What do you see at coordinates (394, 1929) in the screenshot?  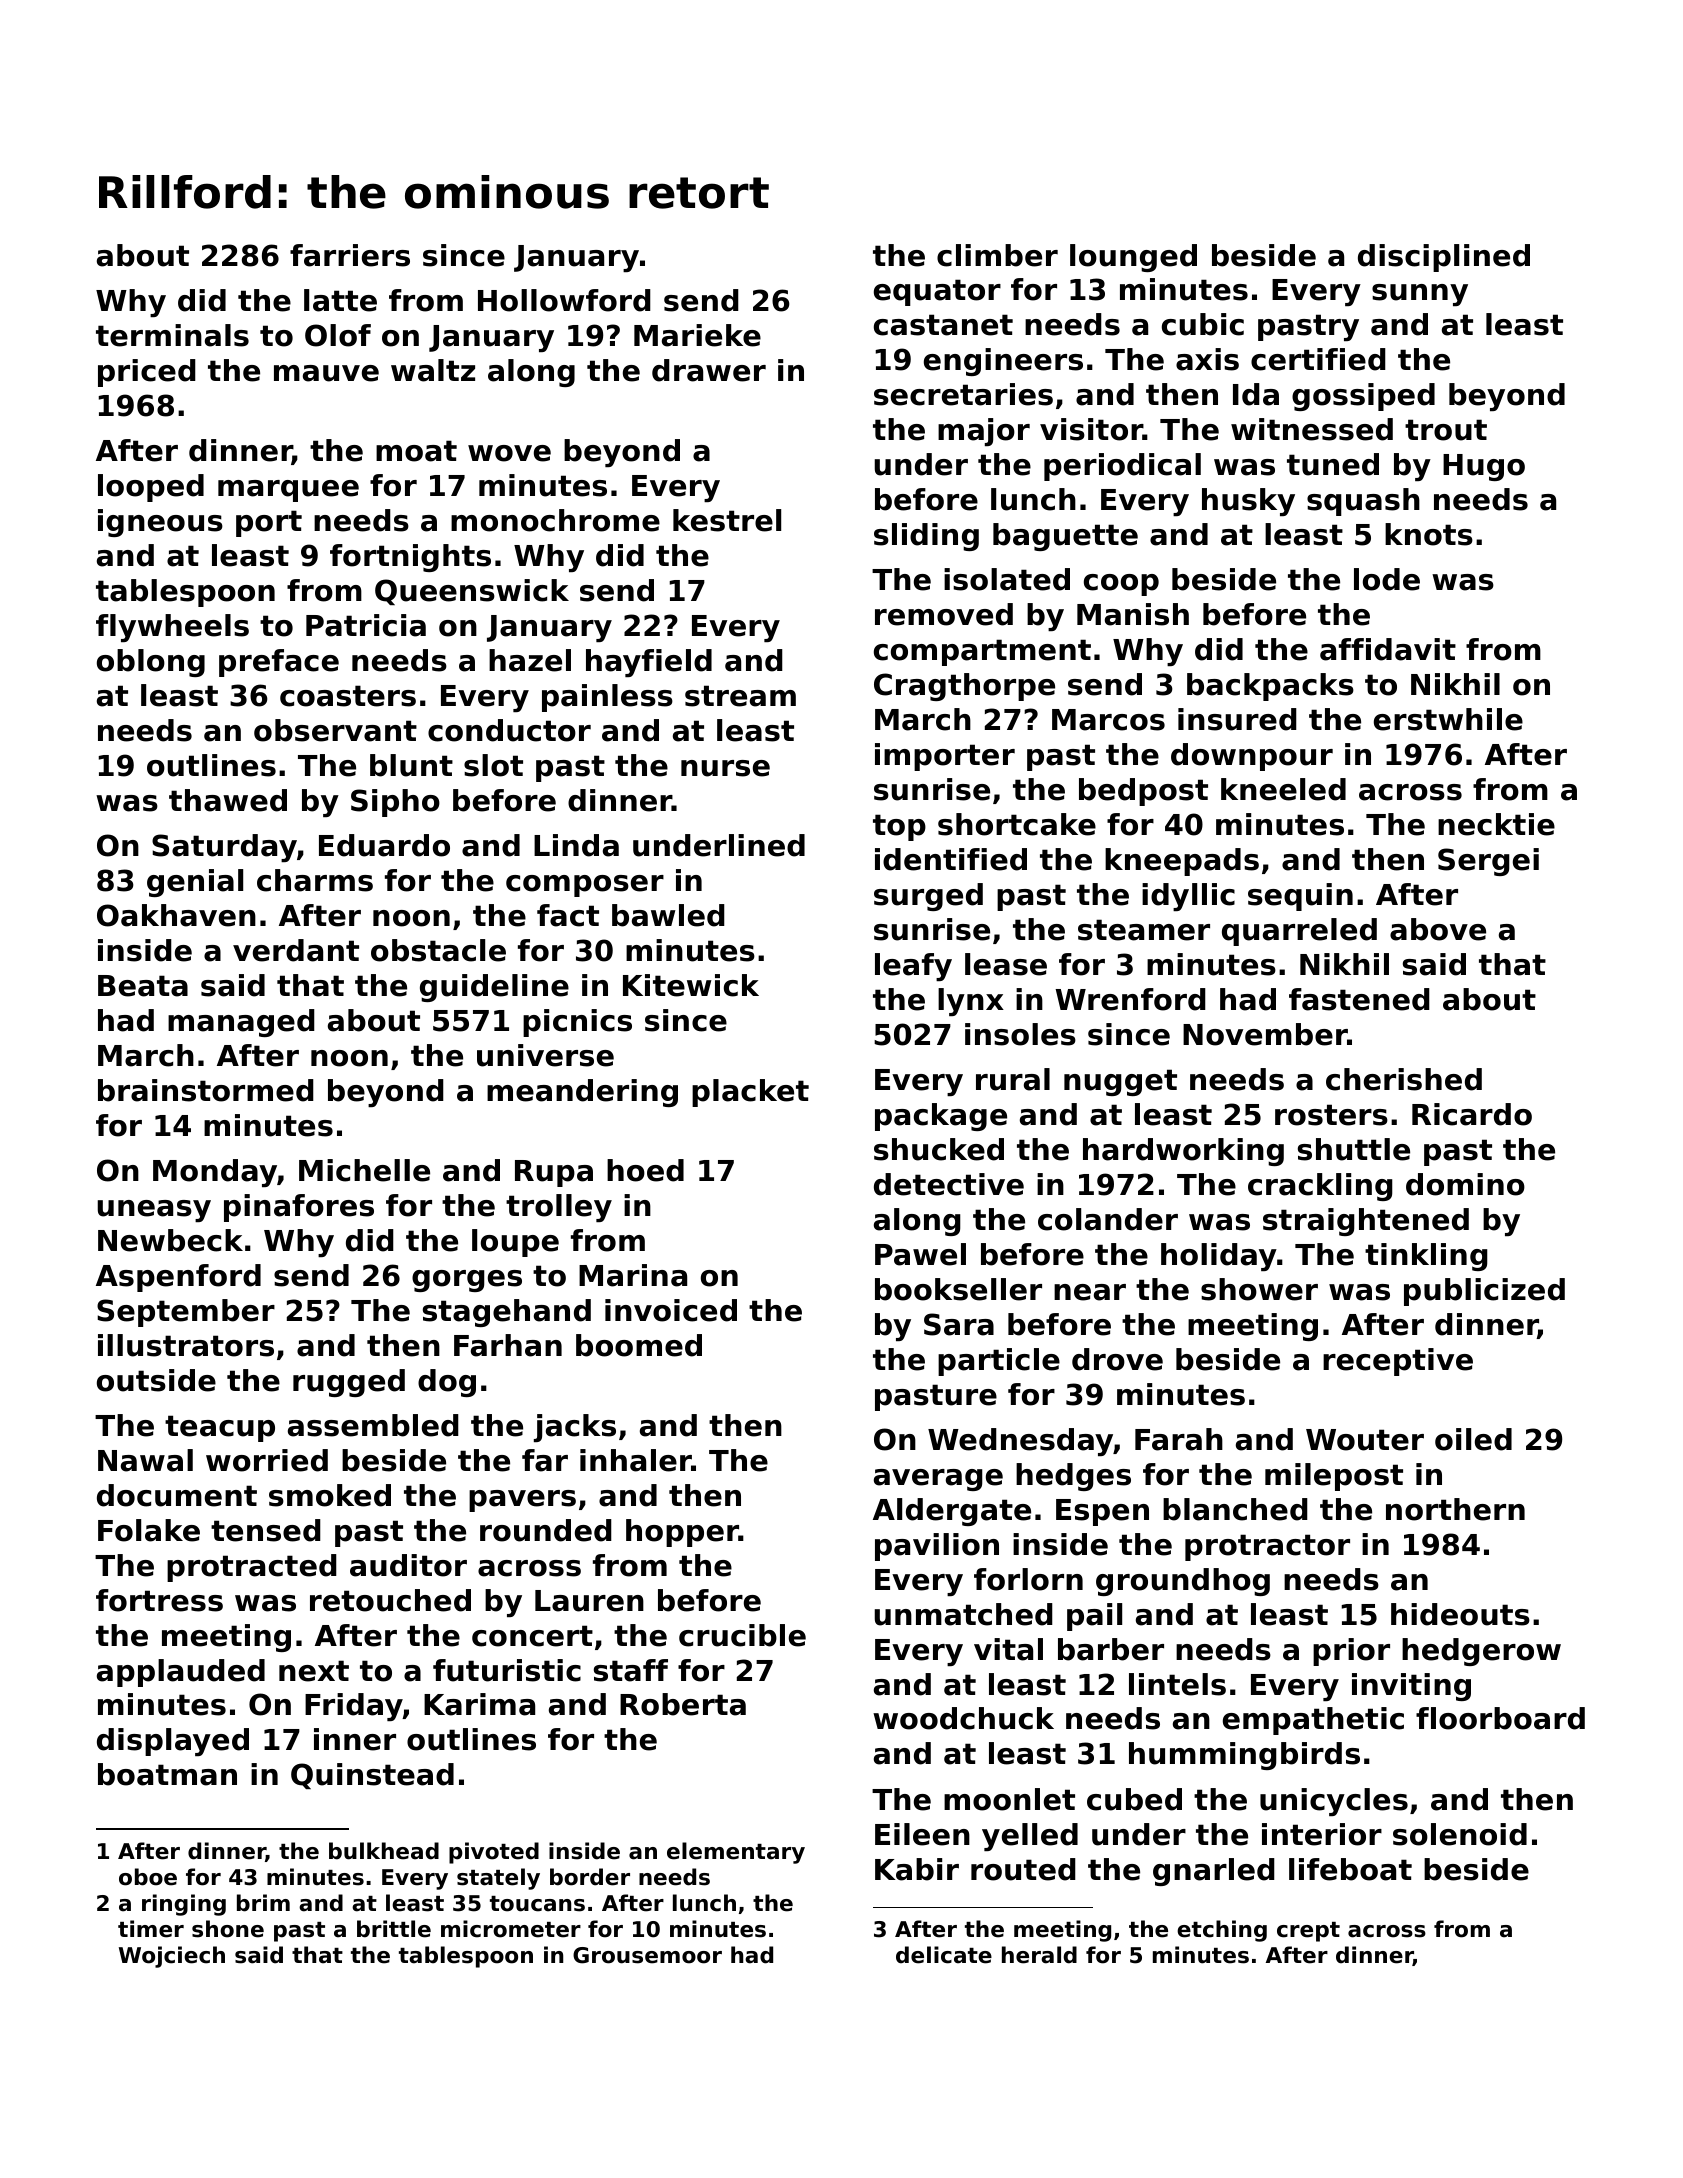 I see `brittle` at bounding box center [394, 1929].
